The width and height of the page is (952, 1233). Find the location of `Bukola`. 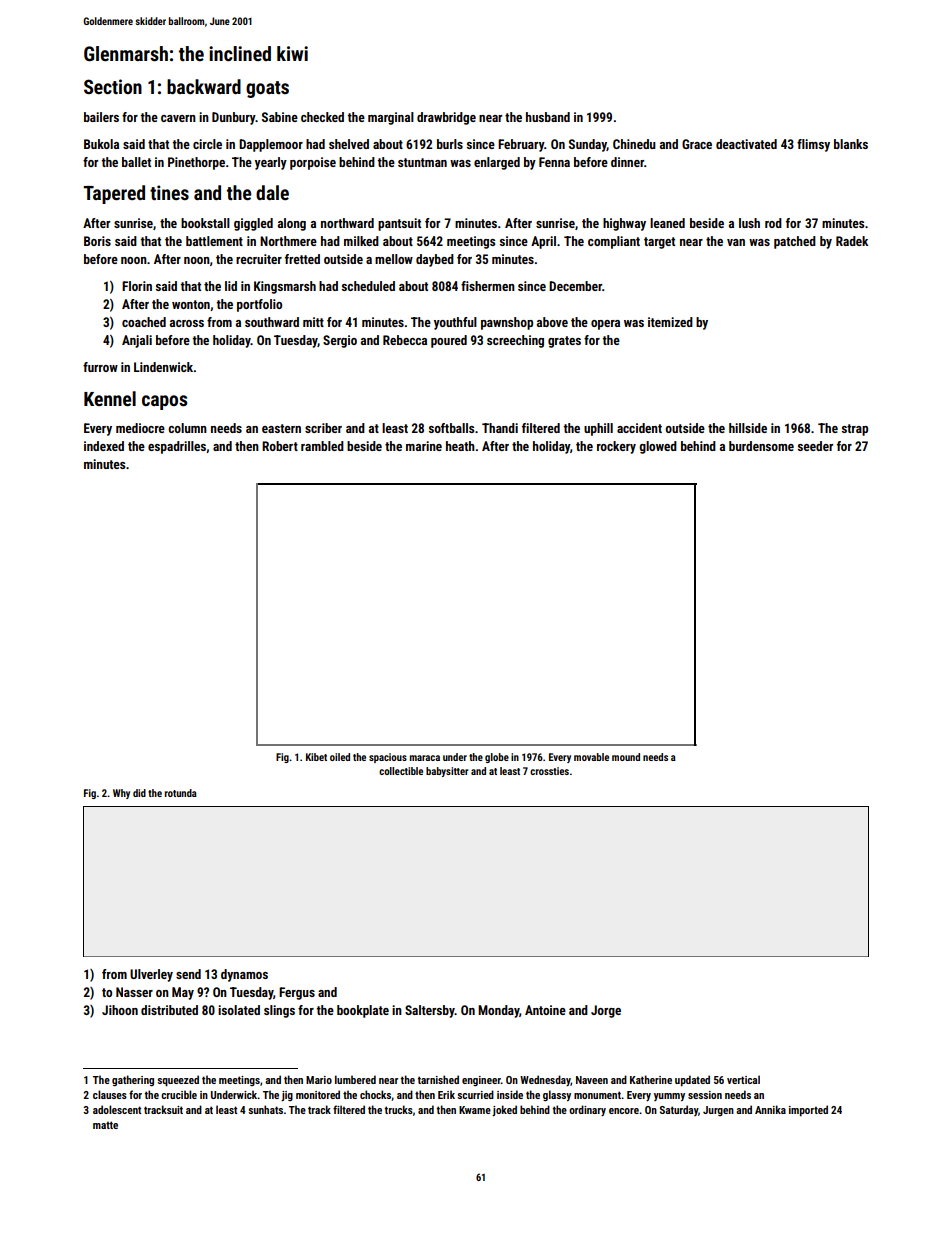

Bukola is located at coordinates (101, 144).
